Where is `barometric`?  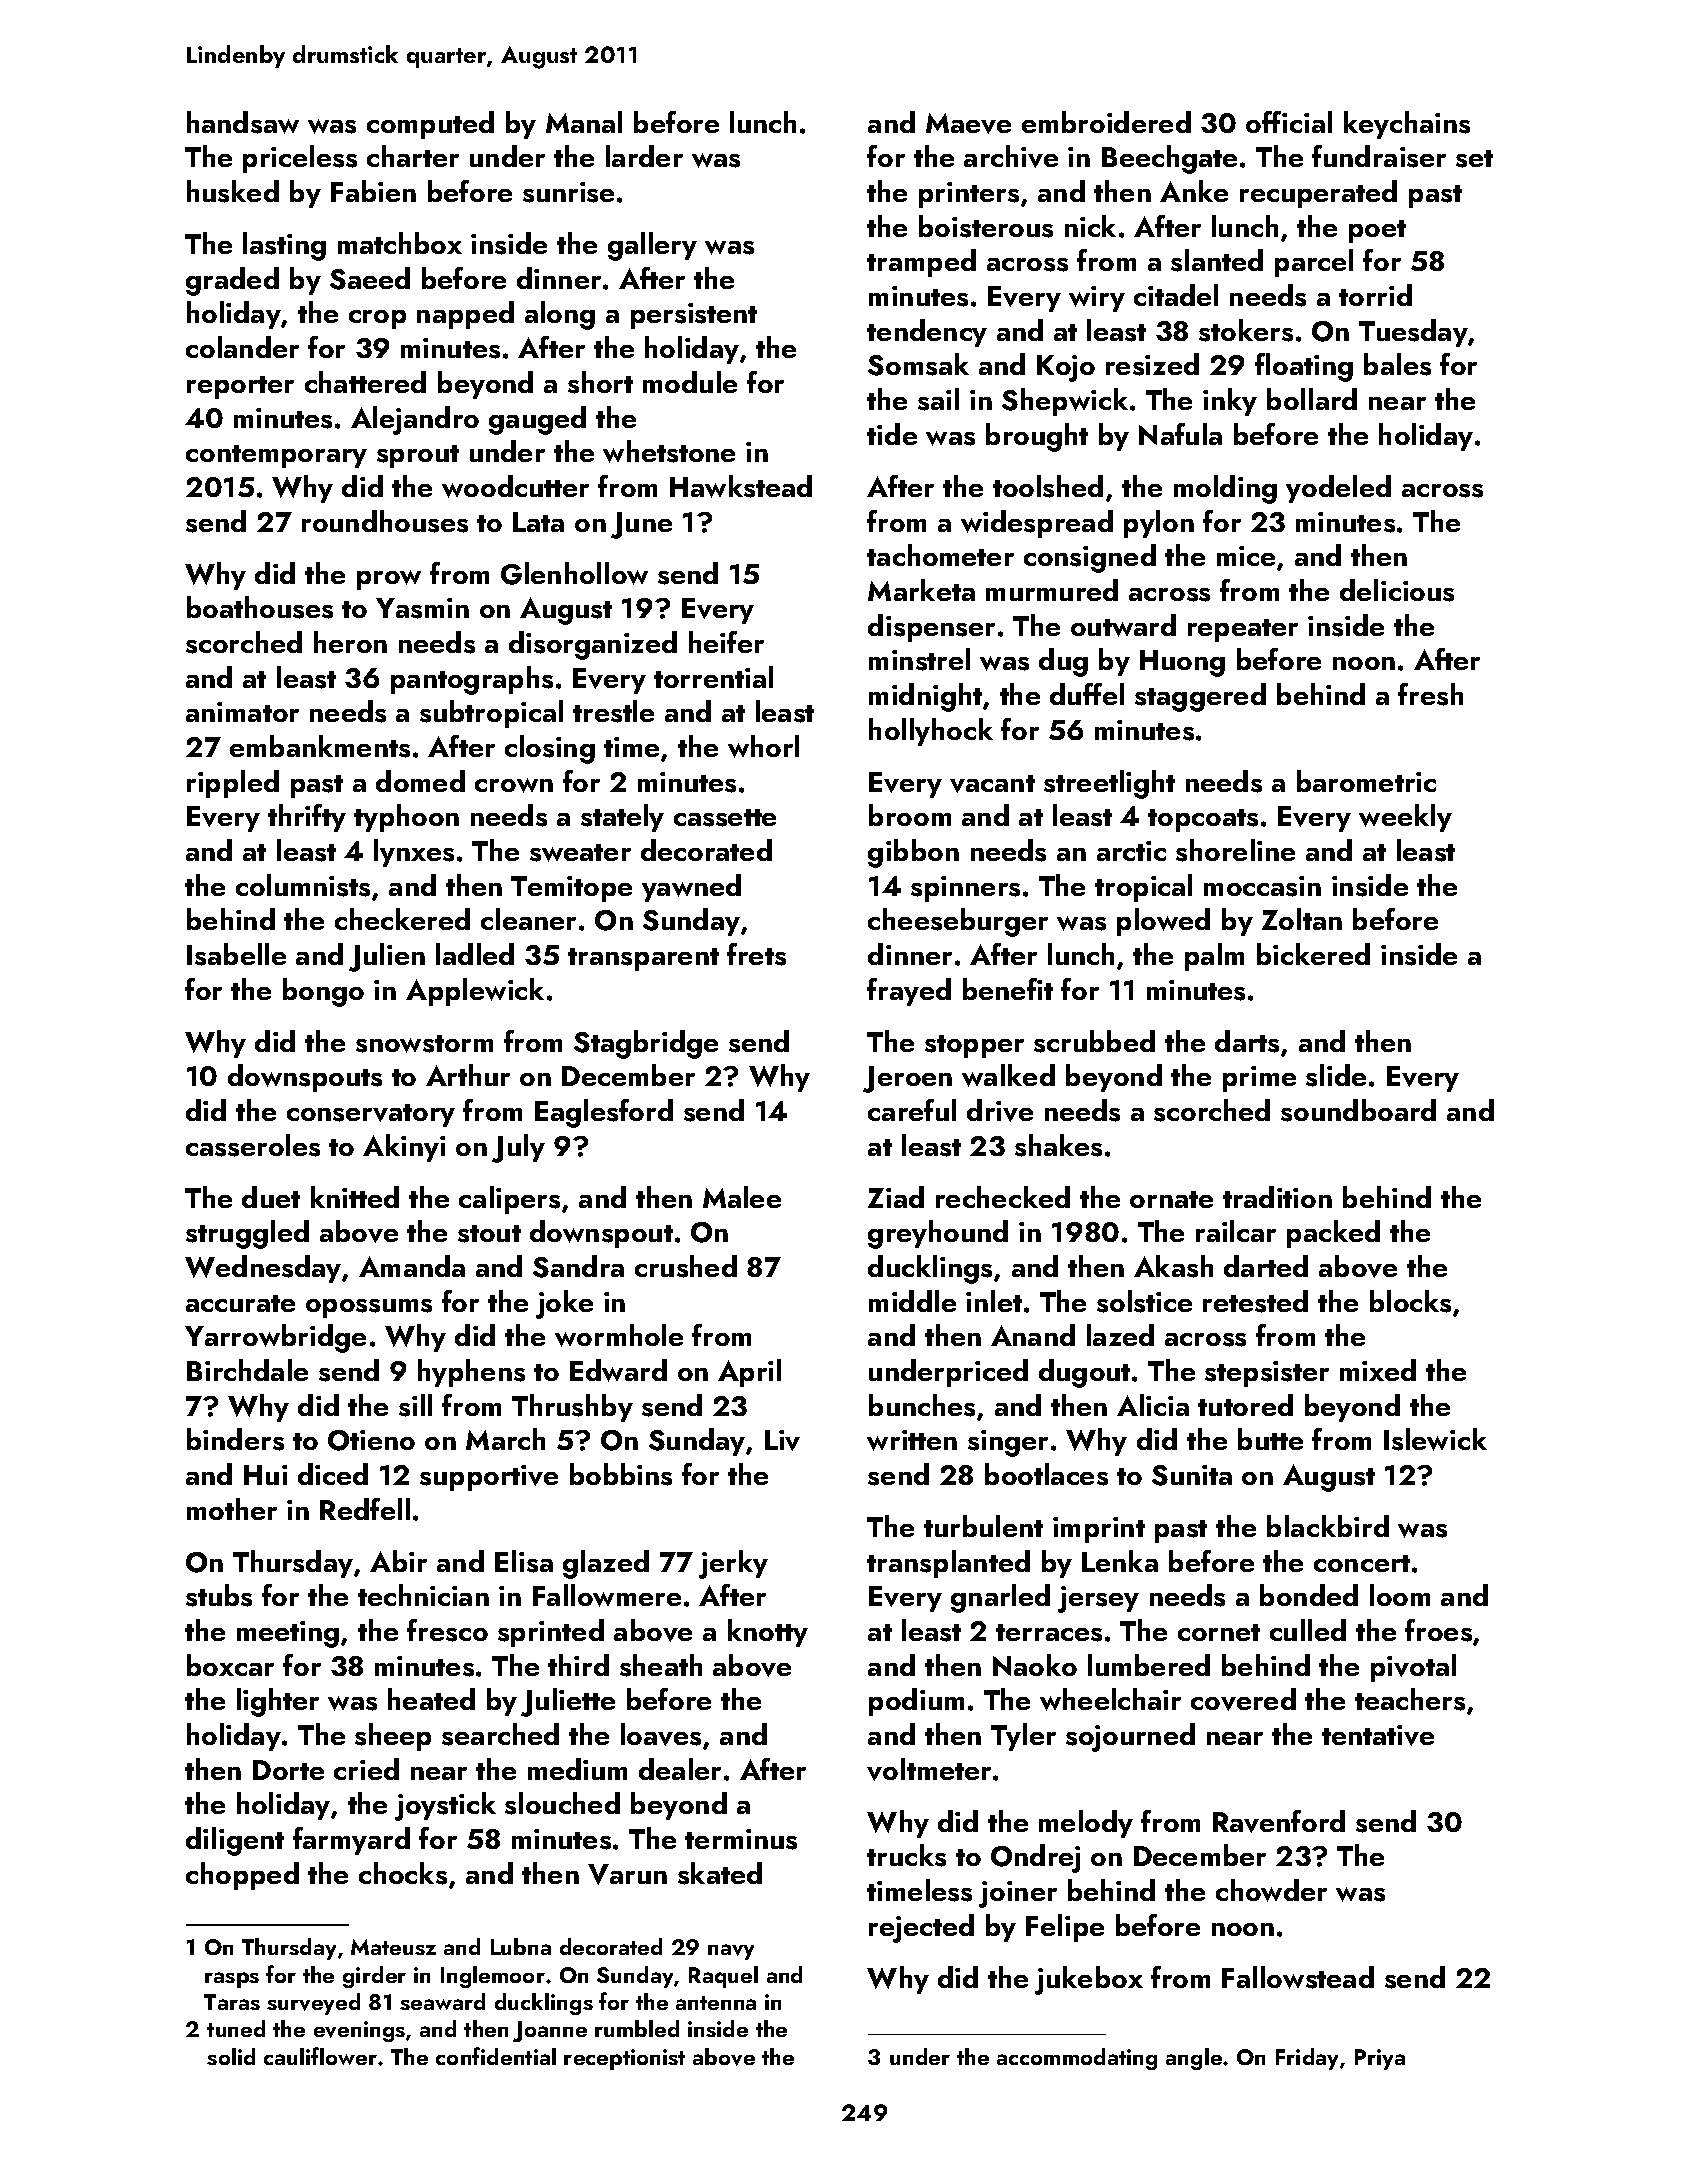 barometric is located at coordinates (1366, 781).
